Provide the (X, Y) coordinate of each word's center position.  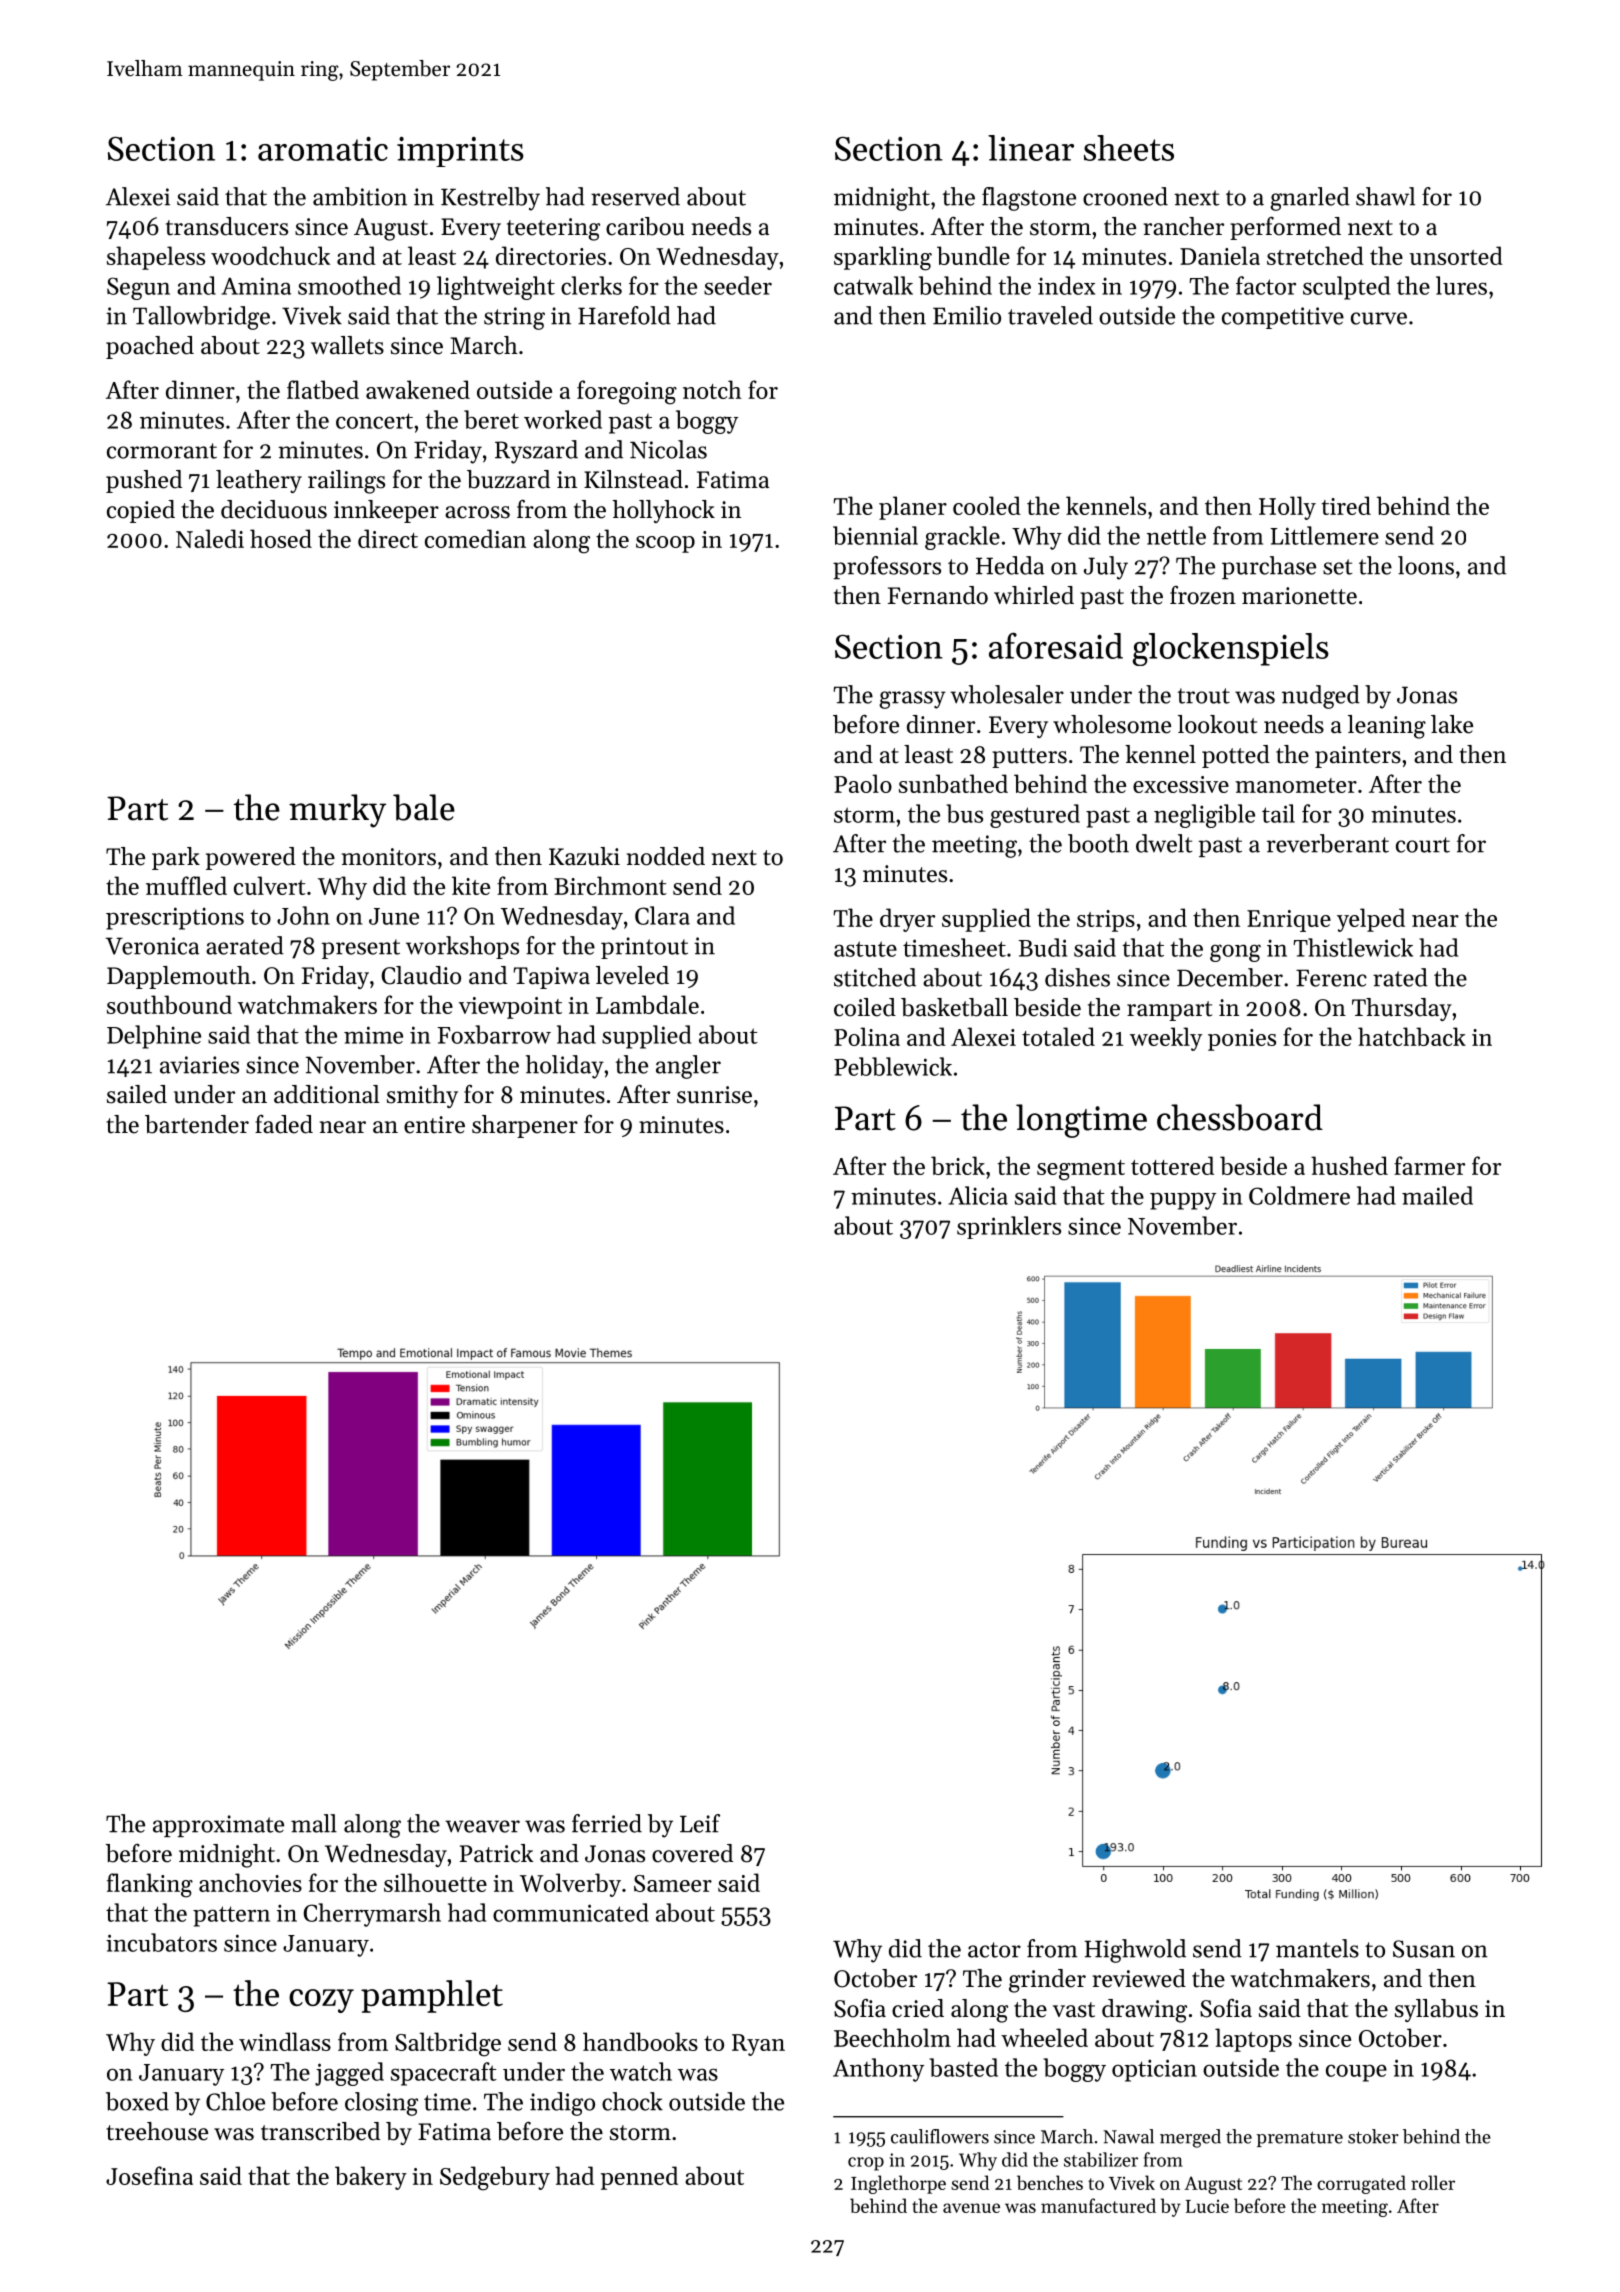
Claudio (421, 975)
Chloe (235, 2101)
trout (1204, 696)
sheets (1129, 148)
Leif (700, 1823)
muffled (186, 885)
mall (314, 1823)
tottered (1172, 1165)
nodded (666, 856)
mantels (1317, 1948)
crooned (1125, 196)
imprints (460, 152)
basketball (954, 1007)
